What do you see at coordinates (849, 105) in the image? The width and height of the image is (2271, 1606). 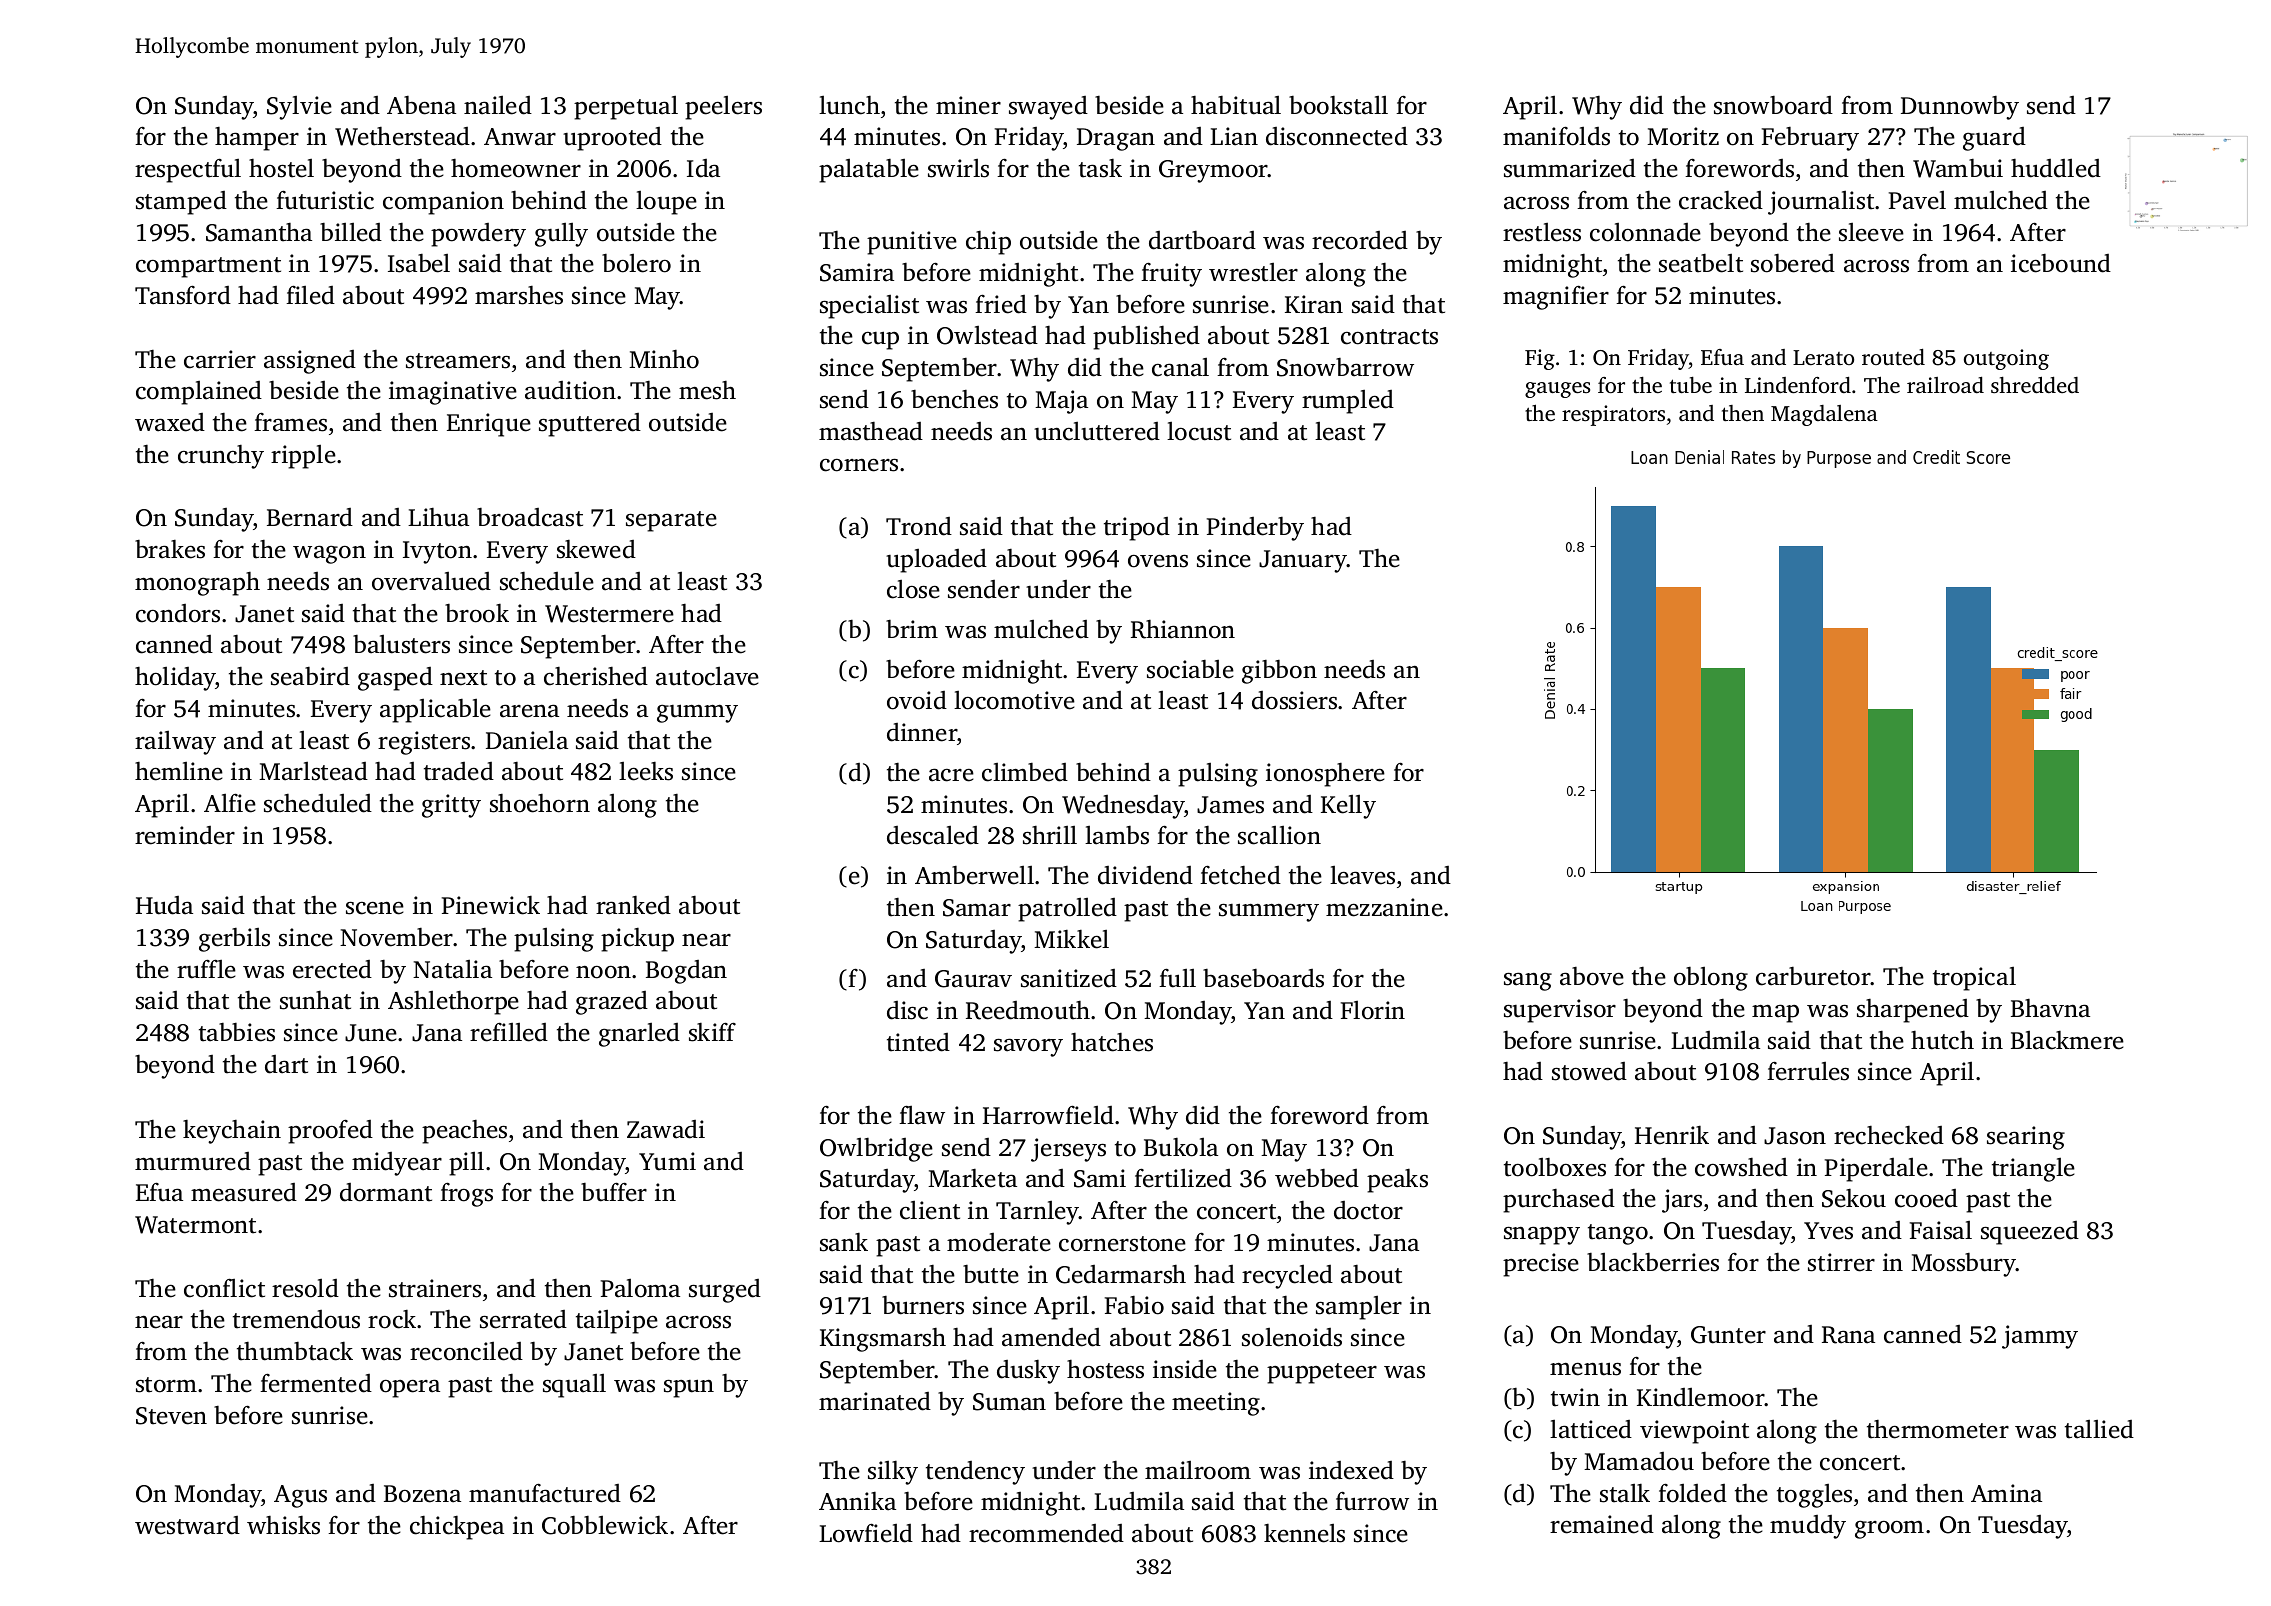 I see `lunch` at bounding box center [849, 105].
